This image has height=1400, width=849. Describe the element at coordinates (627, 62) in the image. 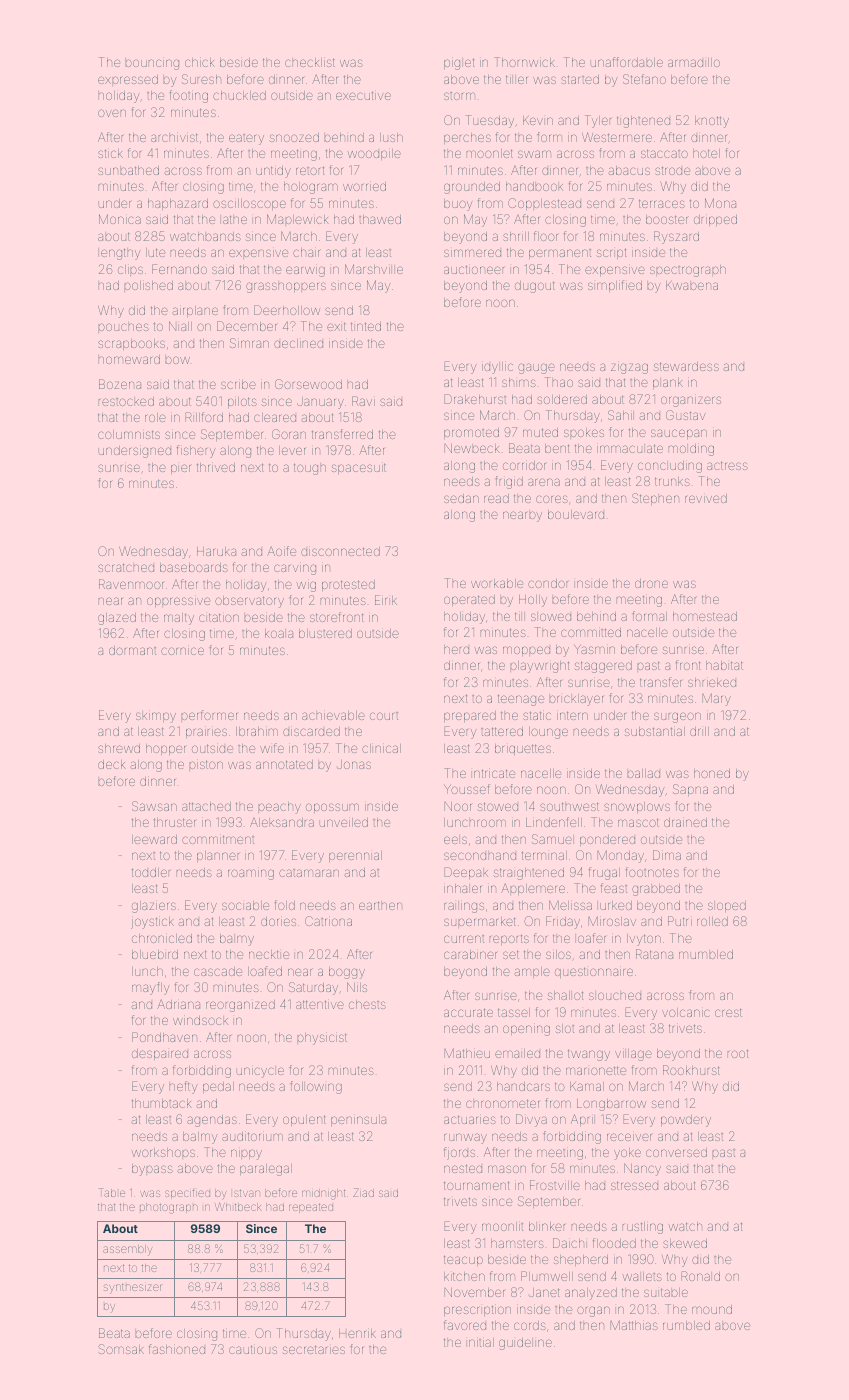

I see `unaffordable` at that location.
